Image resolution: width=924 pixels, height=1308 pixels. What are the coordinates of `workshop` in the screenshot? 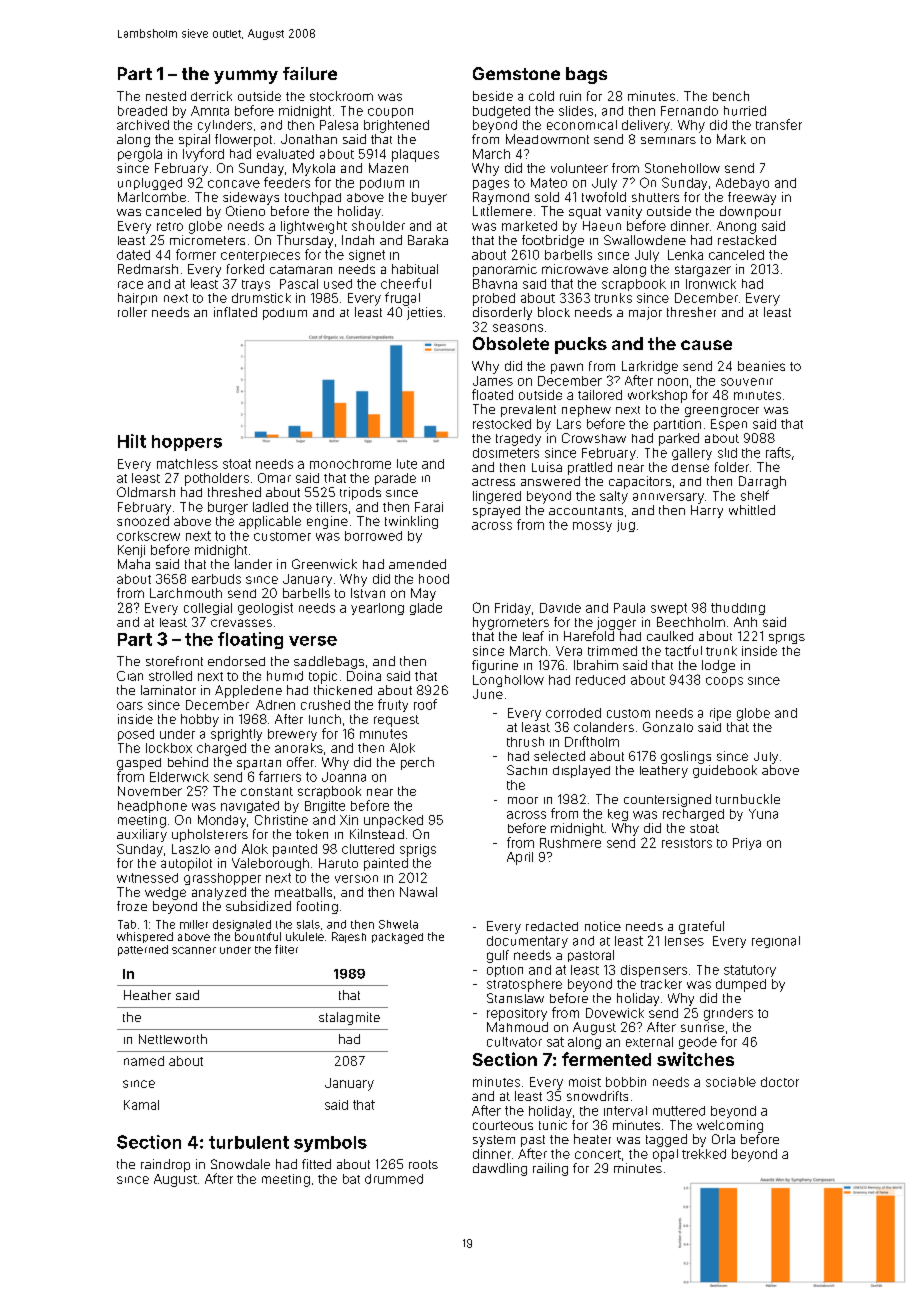 It's located at (657, 396).
